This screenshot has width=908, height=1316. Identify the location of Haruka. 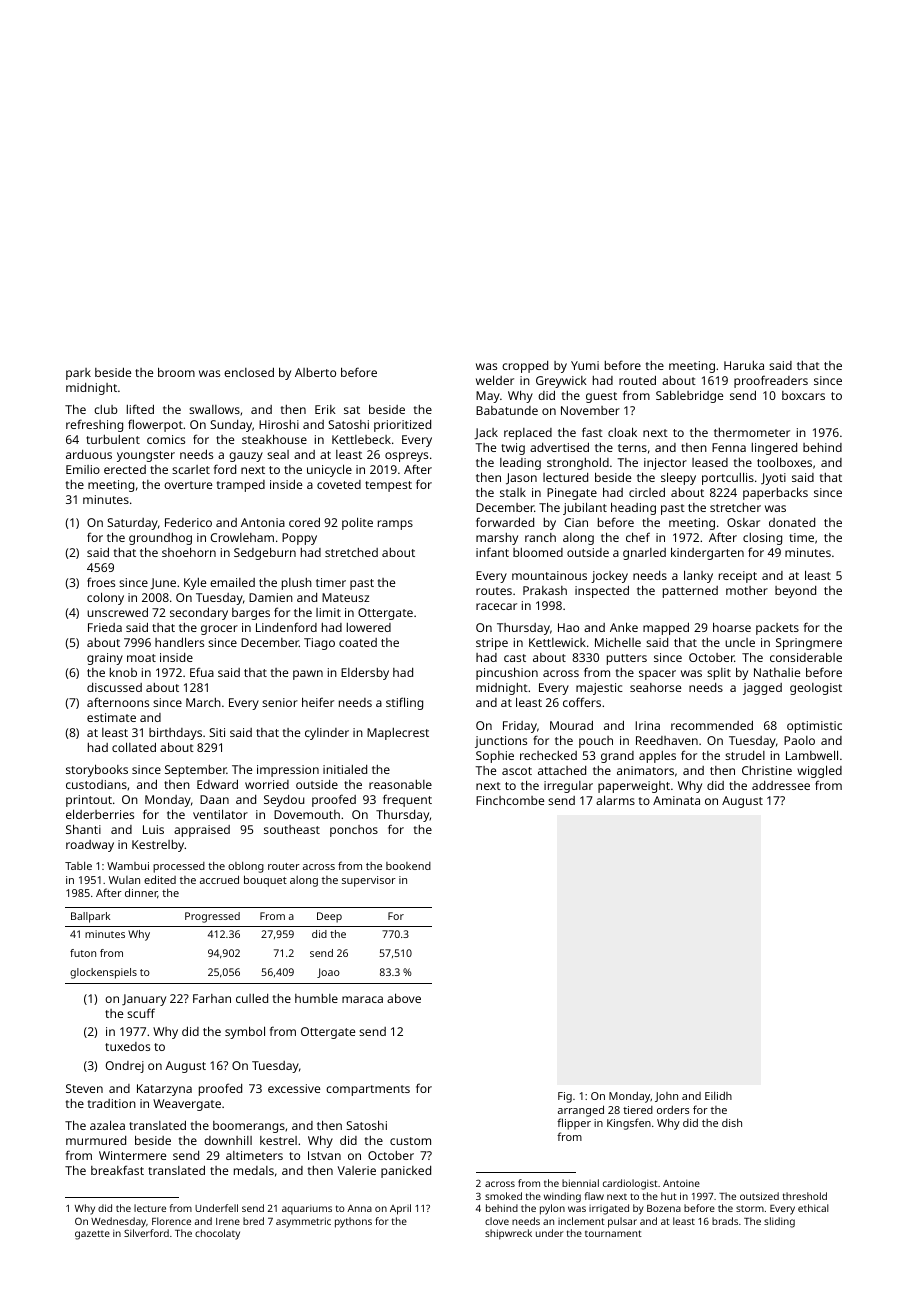
(744, 365).
